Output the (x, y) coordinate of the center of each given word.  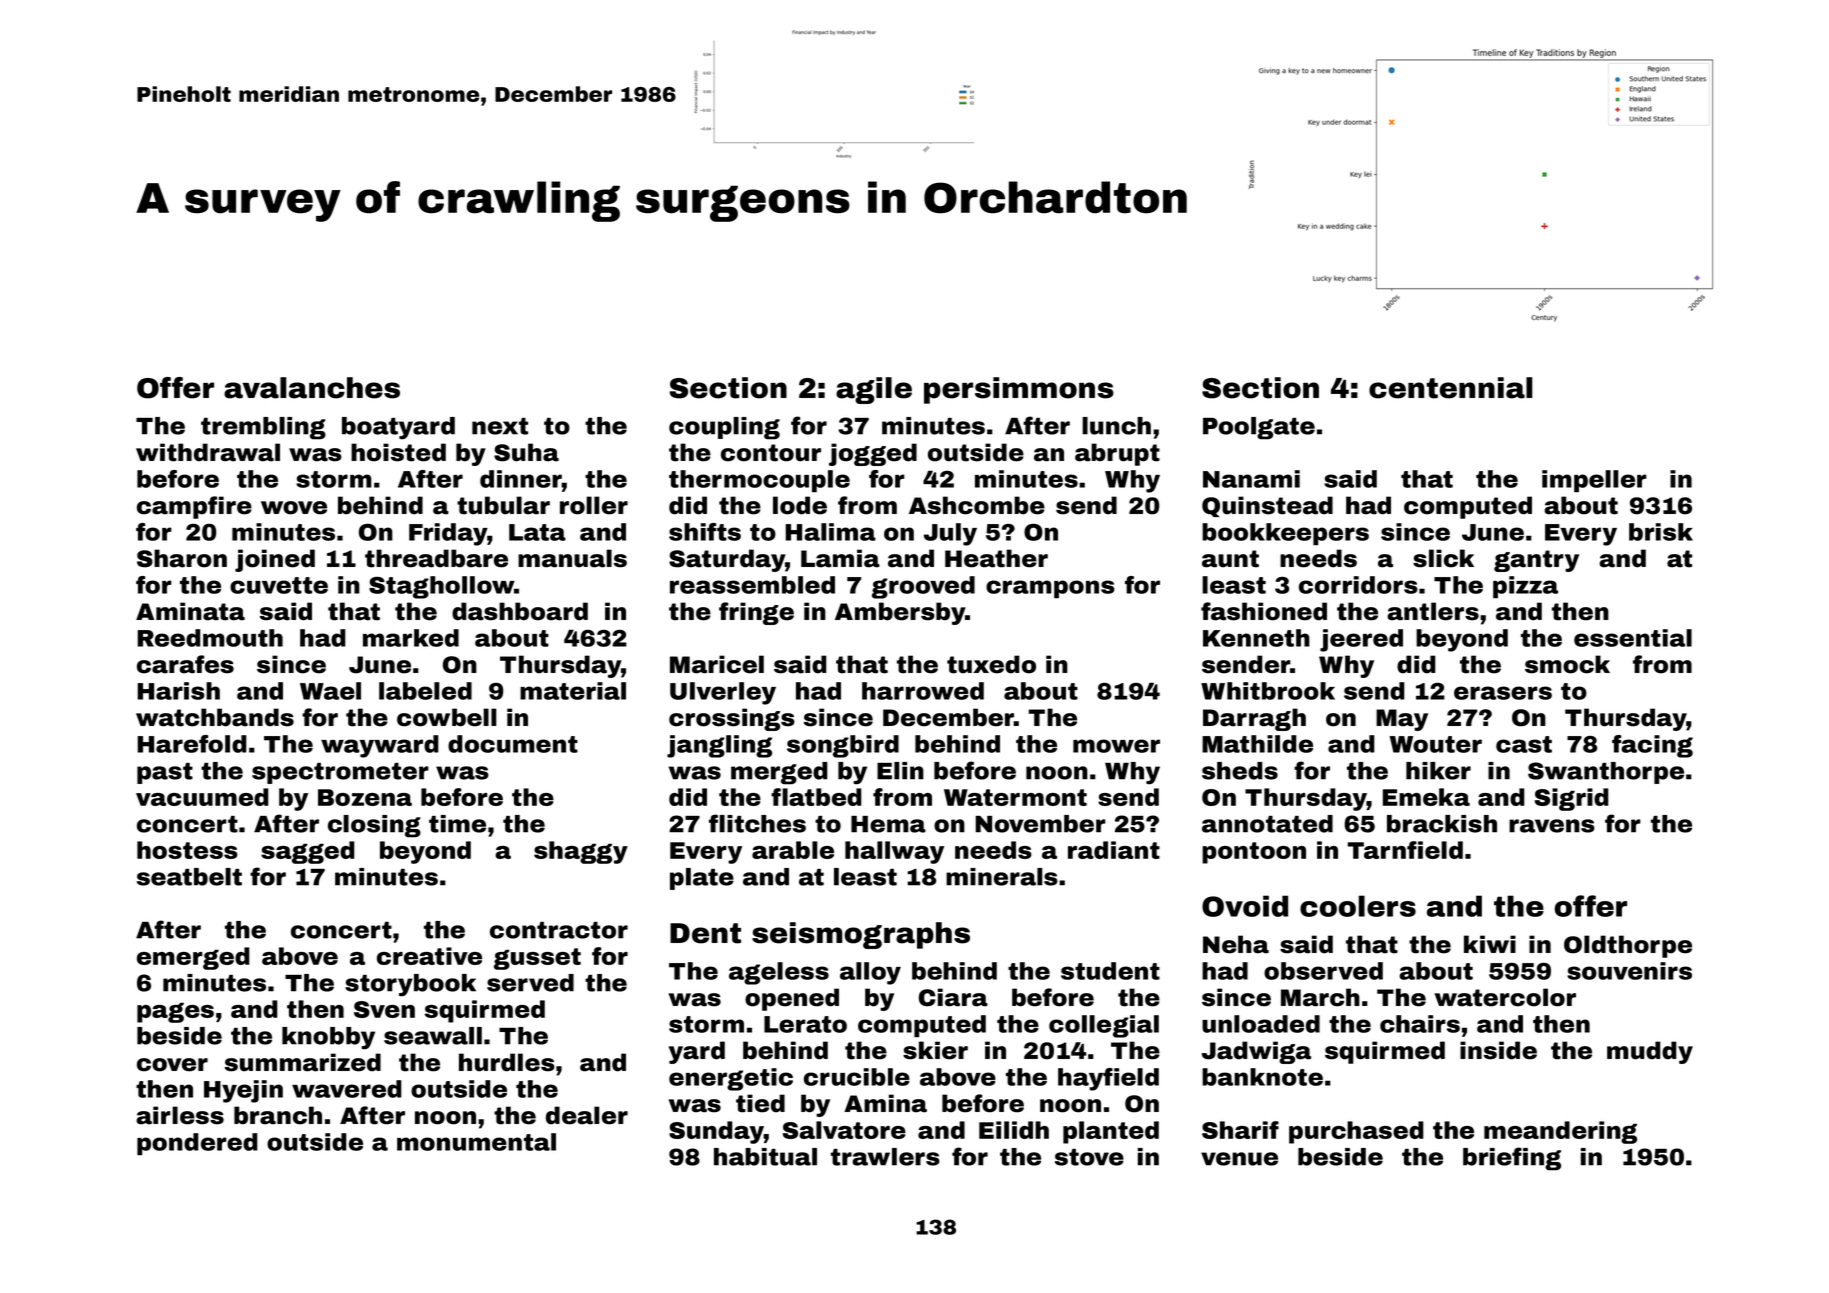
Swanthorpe (1606, 773)
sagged (308, 852)
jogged (873, 454)
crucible (857, 1077)
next (500, 426)
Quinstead (1267, 506)
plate (702, 879)
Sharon (182, 558)
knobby (328, 1038)
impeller (1594, 481)
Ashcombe (977, 505)
